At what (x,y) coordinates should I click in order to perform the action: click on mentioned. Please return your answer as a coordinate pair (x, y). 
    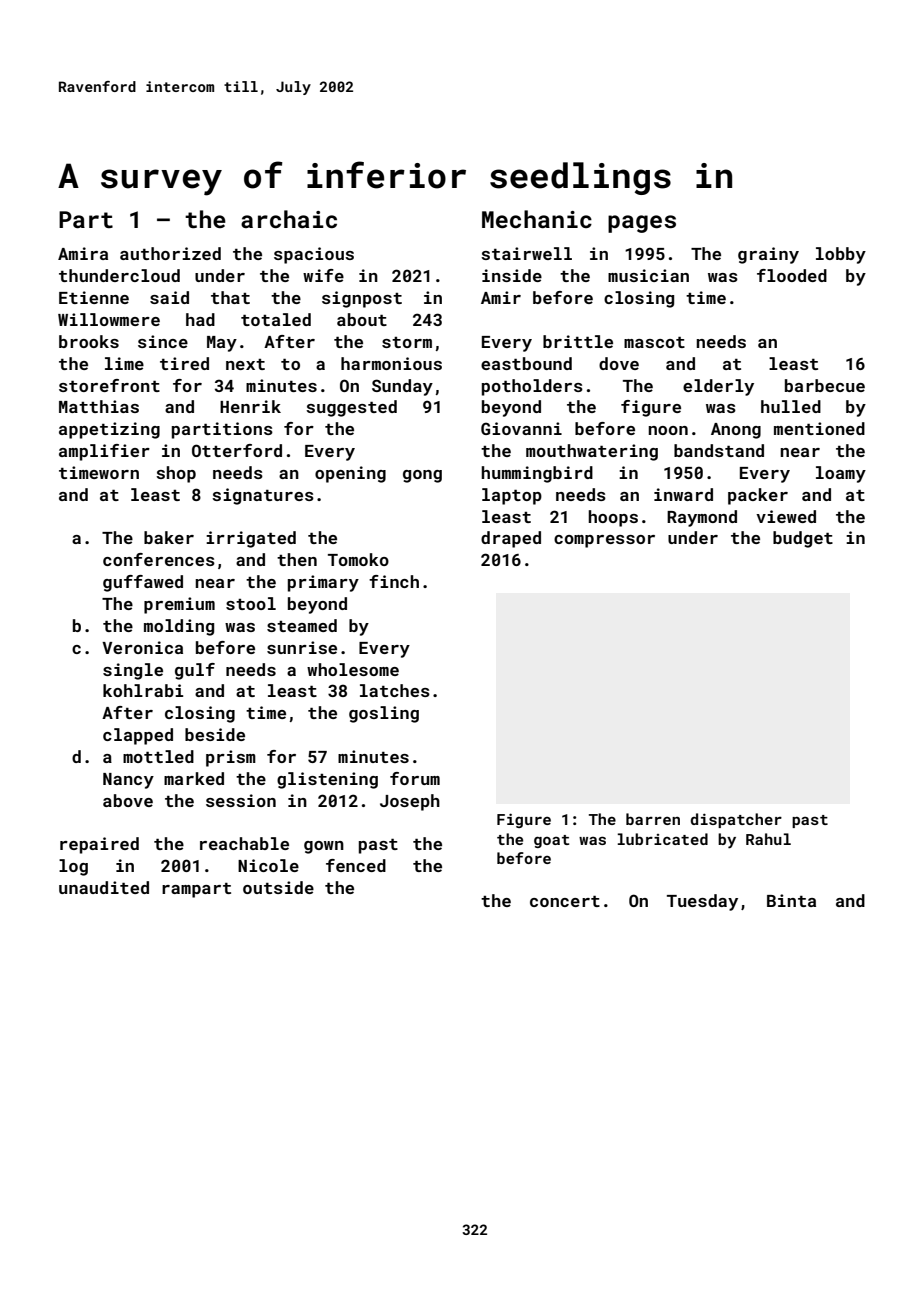
    Looking at the image, I should click on (819, 428).
